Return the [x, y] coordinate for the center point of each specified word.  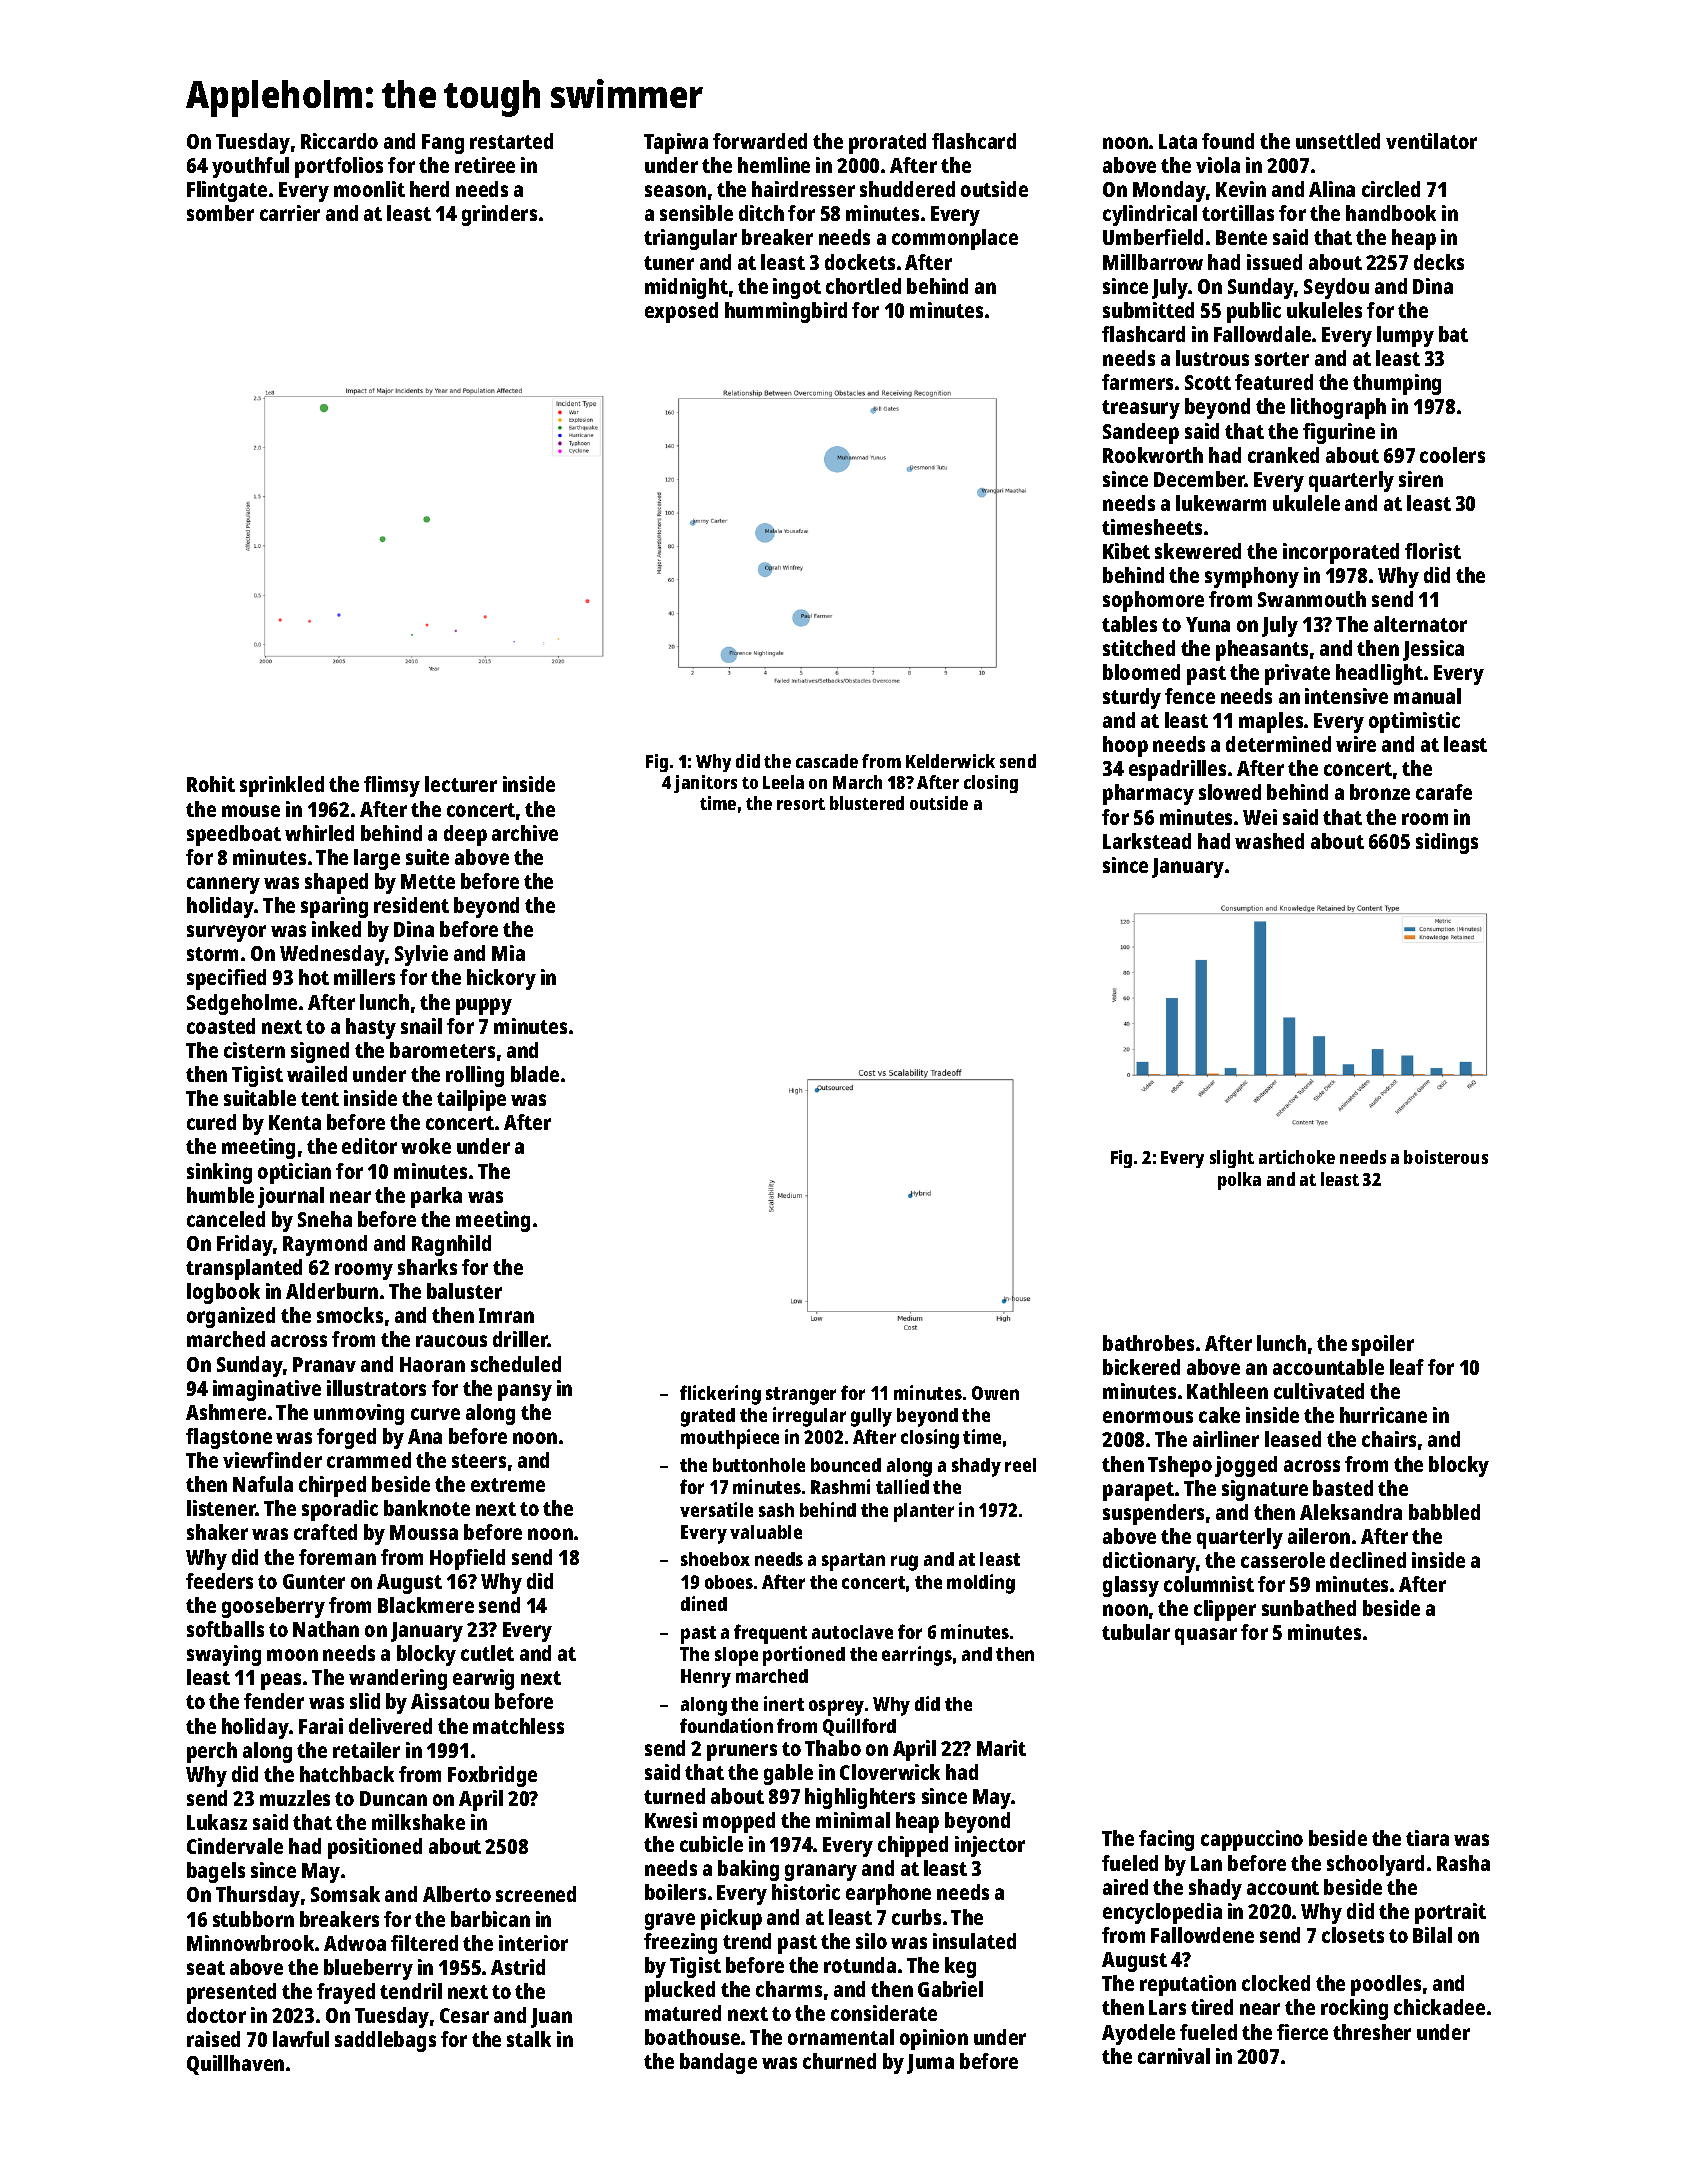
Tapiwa [676, 143]
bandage [718, 2063]
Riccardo [339, 141]
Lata [1178, 141]
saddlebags [385, 2041]
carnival [1174, 2056]
